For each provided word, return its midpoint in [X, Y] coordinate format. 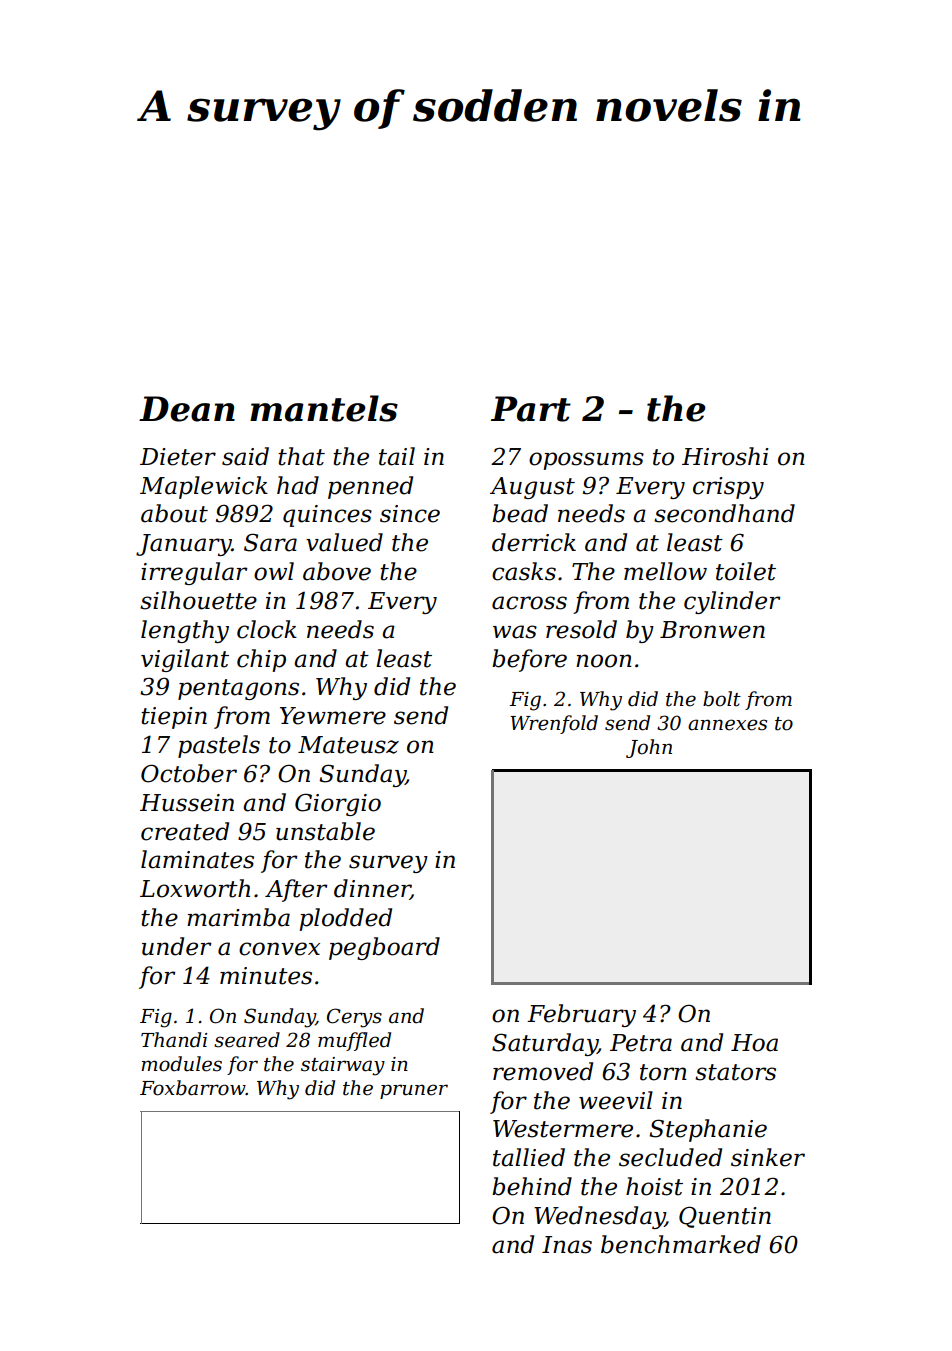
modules [181, 1064]
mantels [324, 408]
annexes [727, 725]
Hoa [754, 1043]
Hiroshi [725, 456]
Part [531, 409]
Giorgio [338, 804]
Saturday [545, 1044]
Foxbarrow [193, 1088]
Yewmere [333, 716]
